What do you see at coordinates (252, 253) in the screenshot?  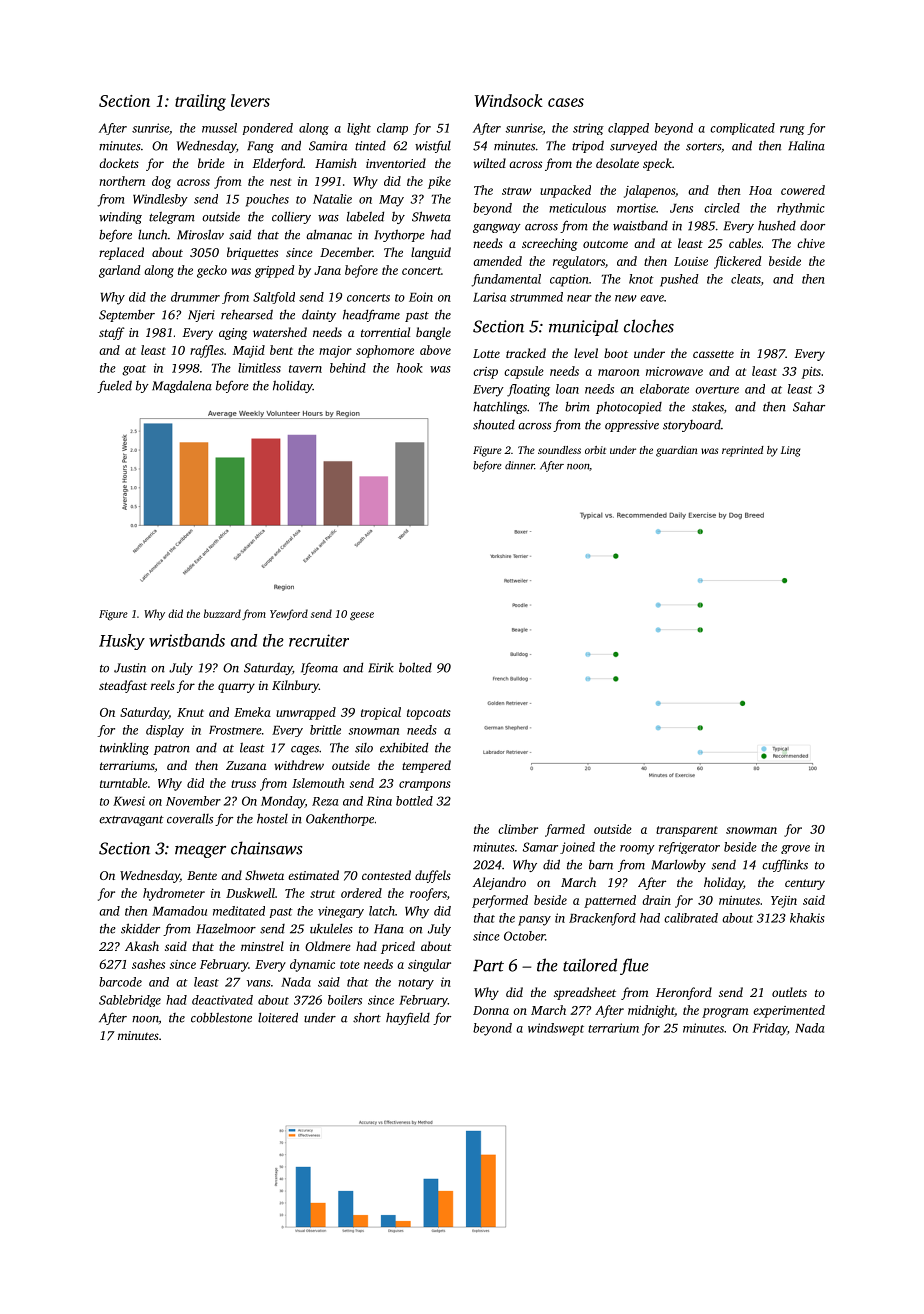 I see `briquettes` at bounding box center [252, 253].
